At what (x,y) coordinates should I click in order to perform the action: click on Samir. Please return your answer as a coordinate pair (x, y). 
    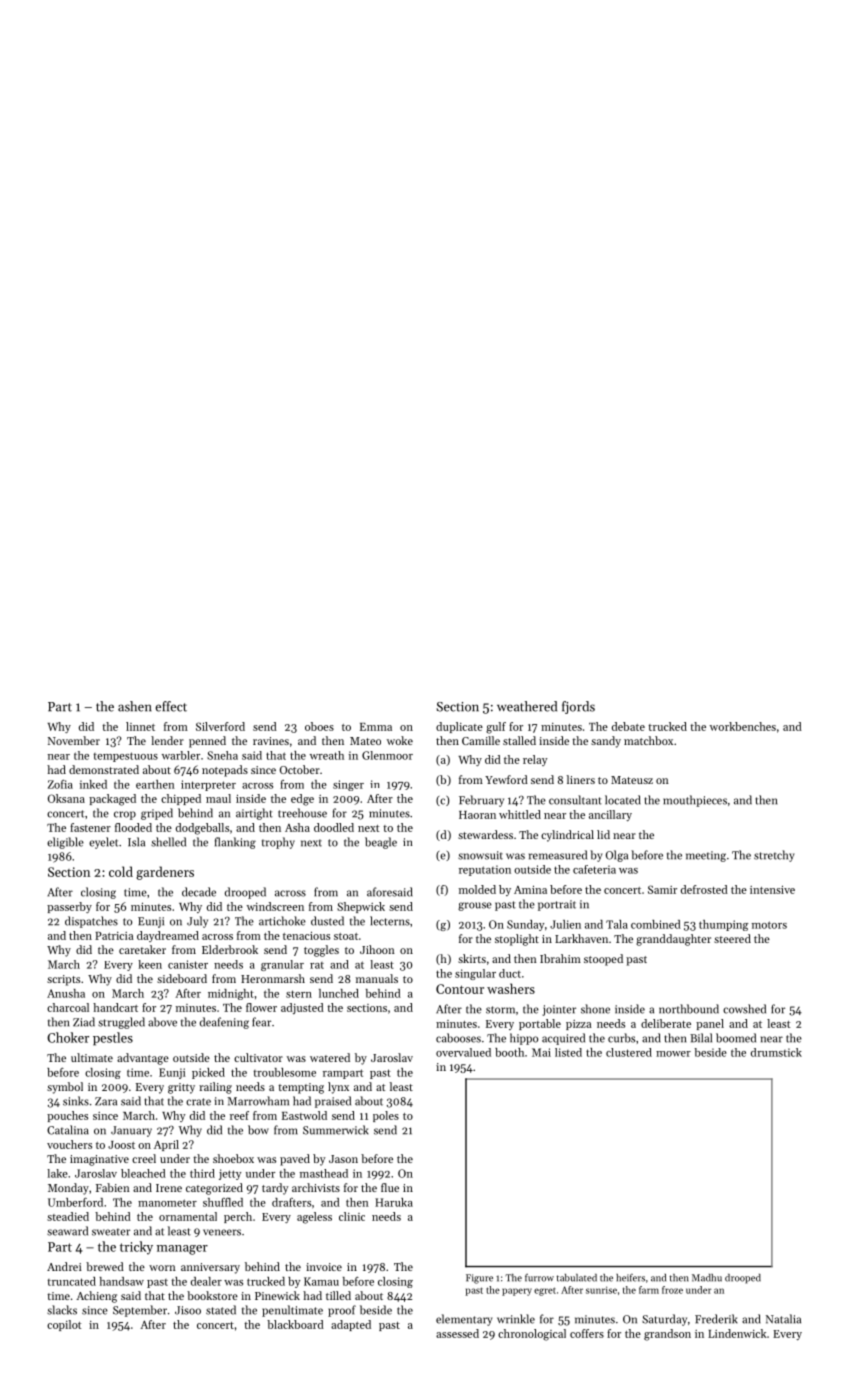
    Looking at the image, I should click on (662, 889).
